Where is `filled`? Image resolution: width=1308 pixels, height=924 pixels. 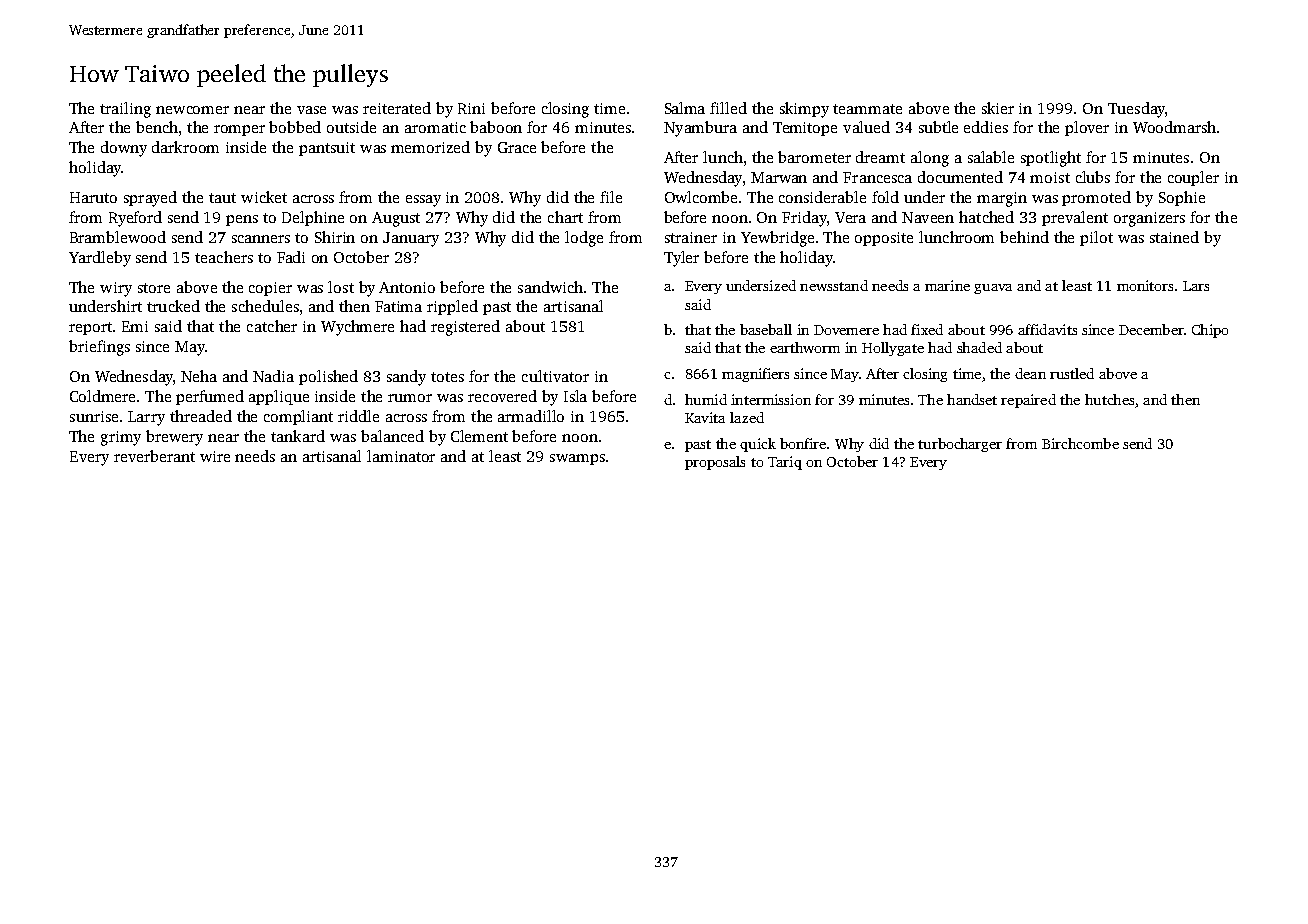 filled is located at coordinates (728, 108).
